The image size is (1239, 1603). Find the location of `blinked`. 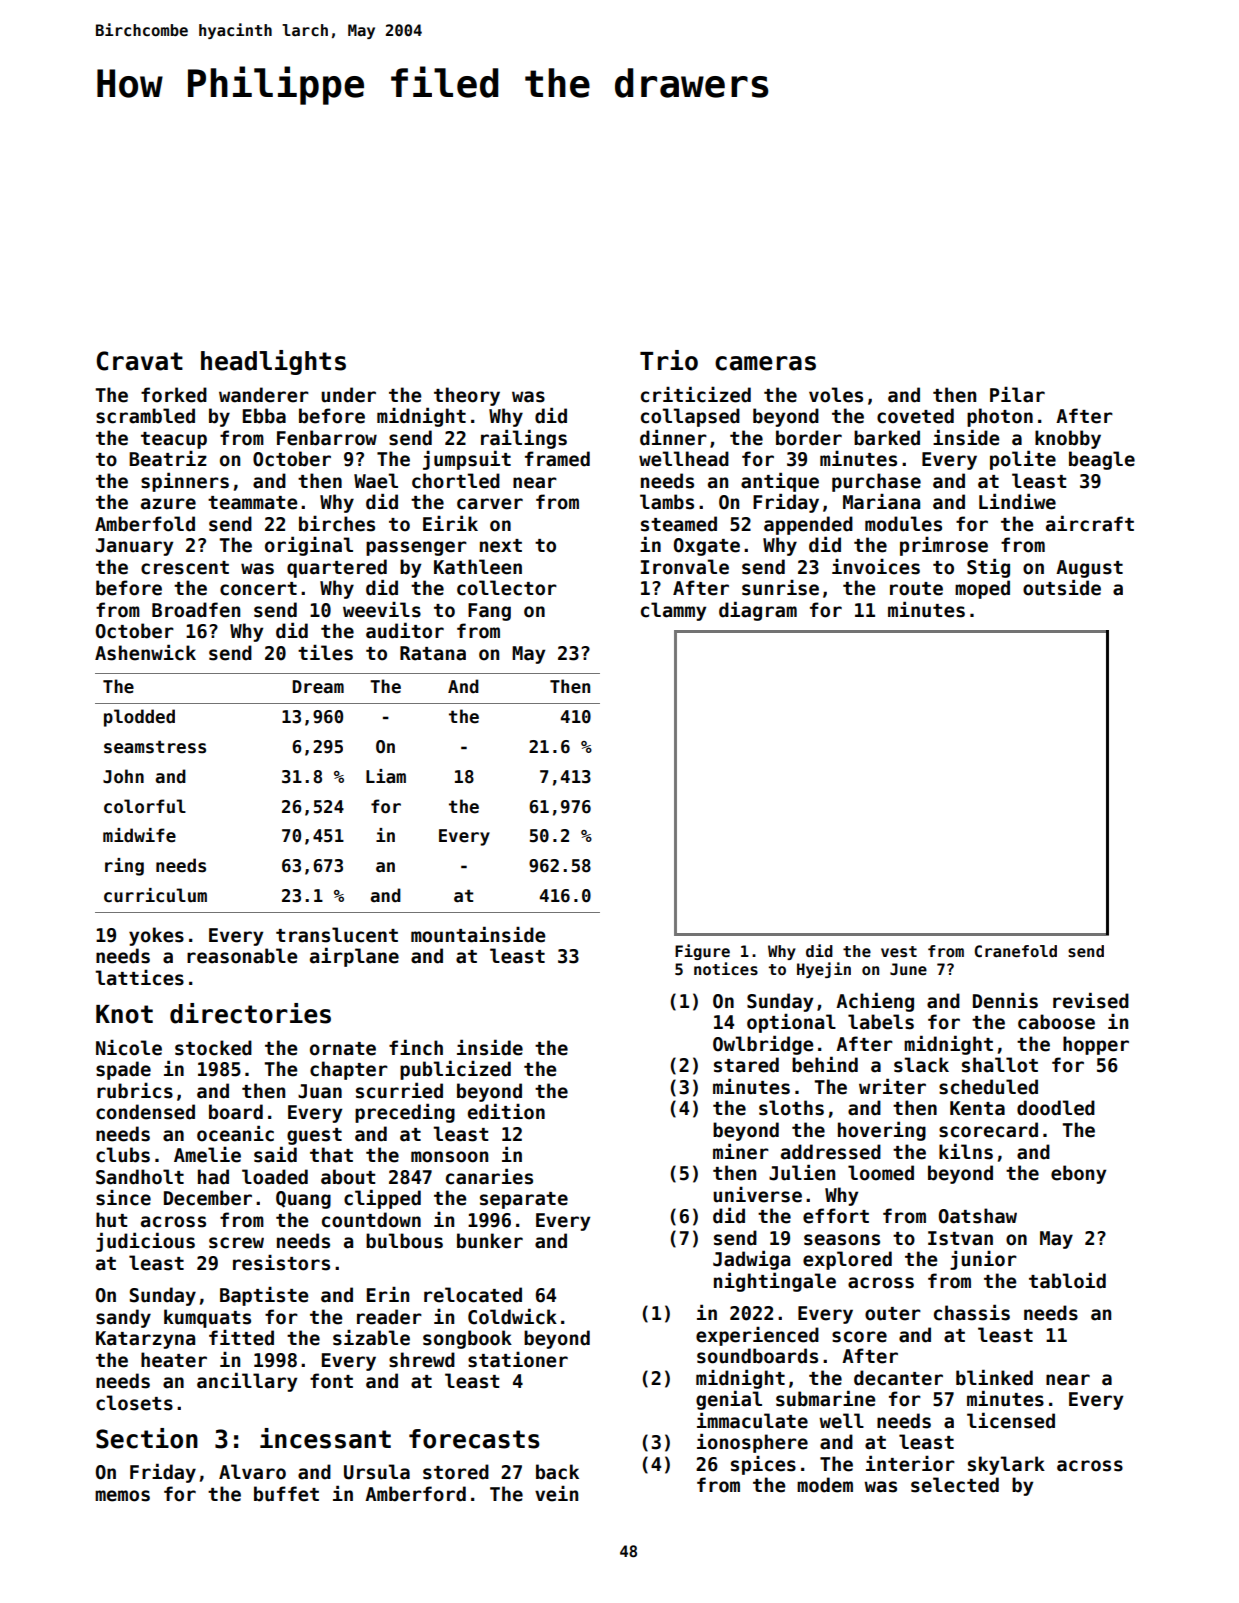

blinked is located at coordinates (994, 1377).
